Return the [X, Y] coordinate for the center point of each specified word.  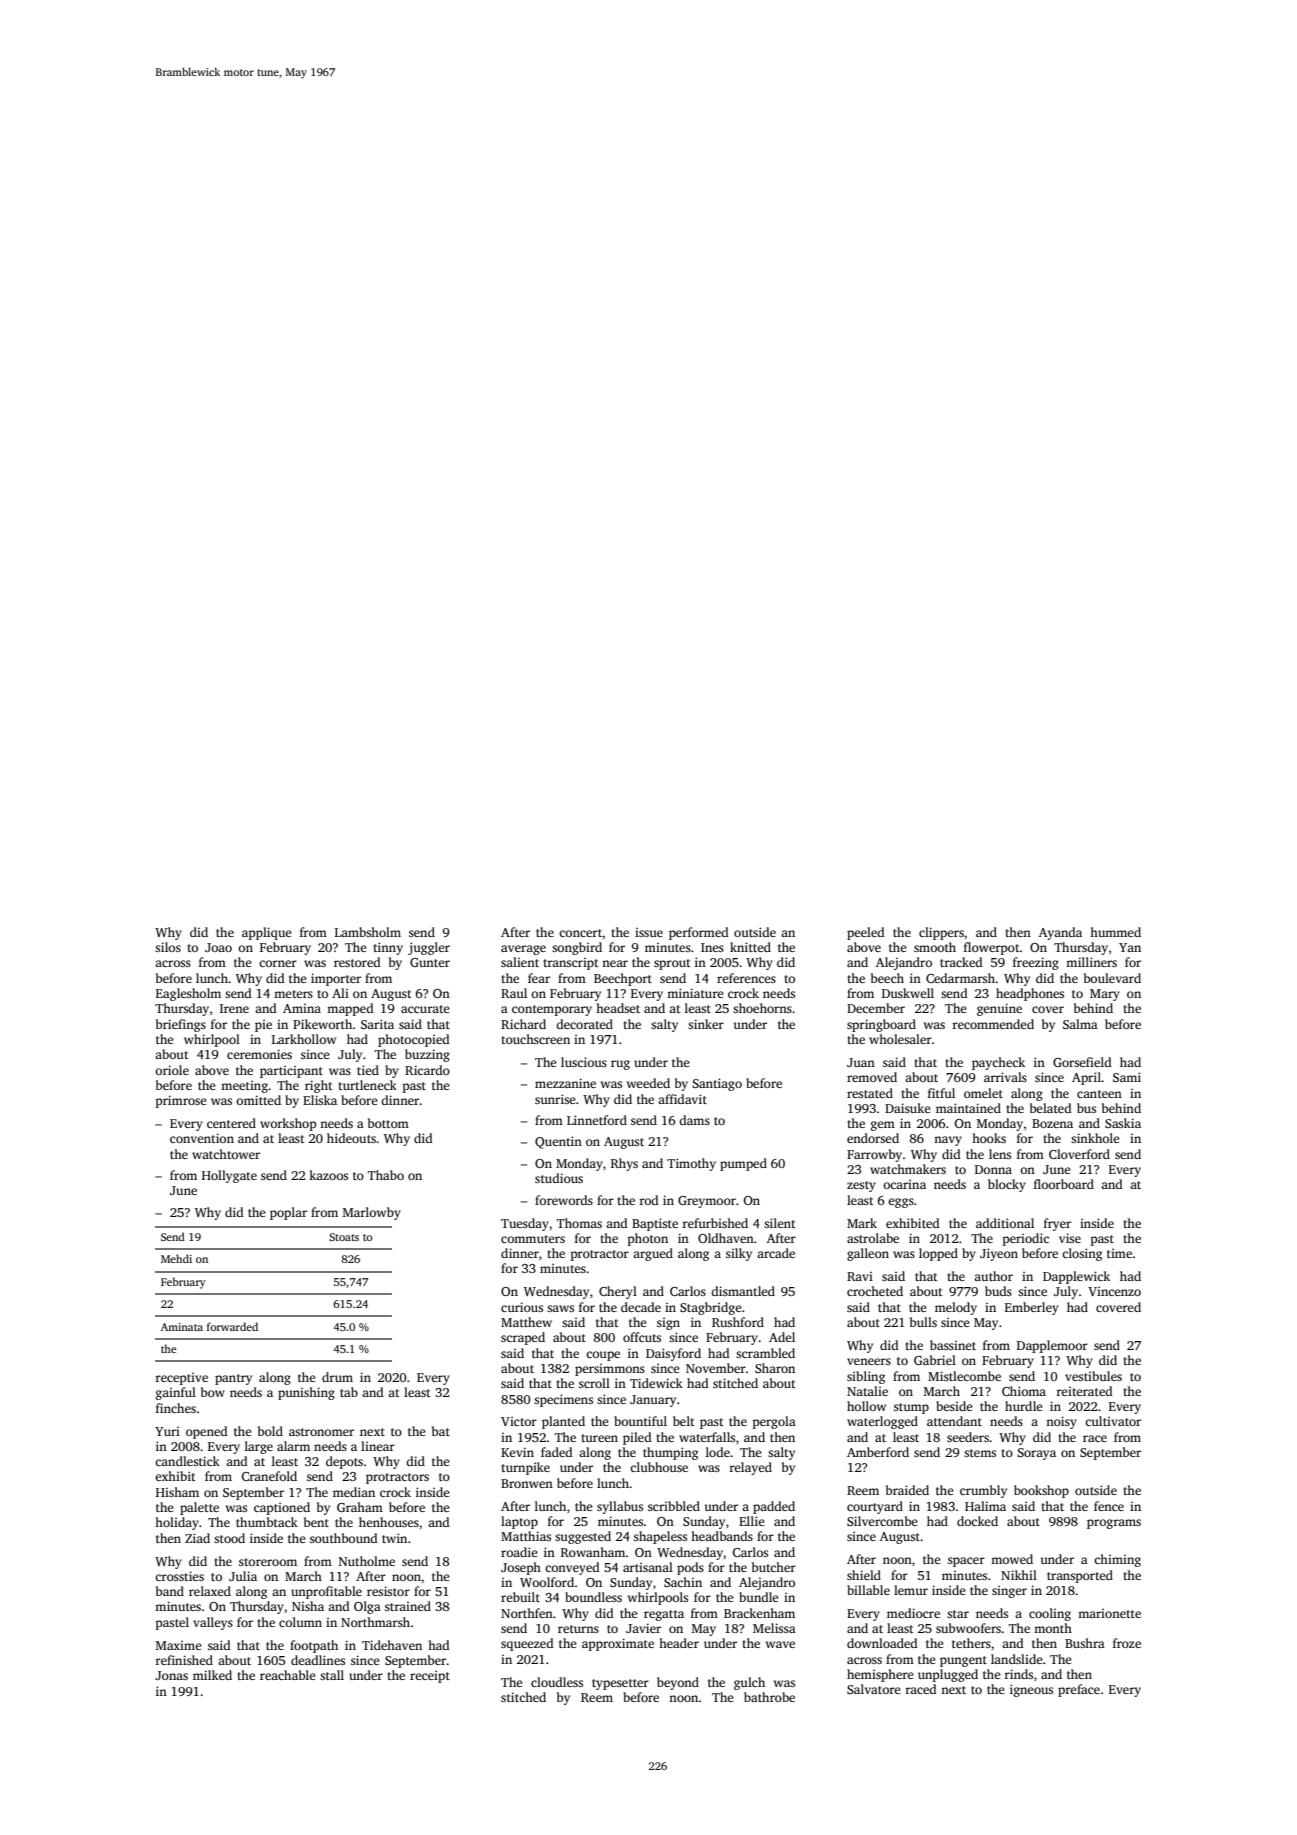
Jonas [171, 1675]
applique [267, 933]
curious [522, 1307]
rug [620, 1065]
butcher [774, 1567]
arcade [776, 1253]
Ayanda [1060, 933]
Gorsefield [1082, 1062]
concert [580, 933]
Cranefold [269, 1476]
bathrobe [769, 1697]
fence [1109, 1506]
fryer [1057, 1224]
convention [202, 1138]
